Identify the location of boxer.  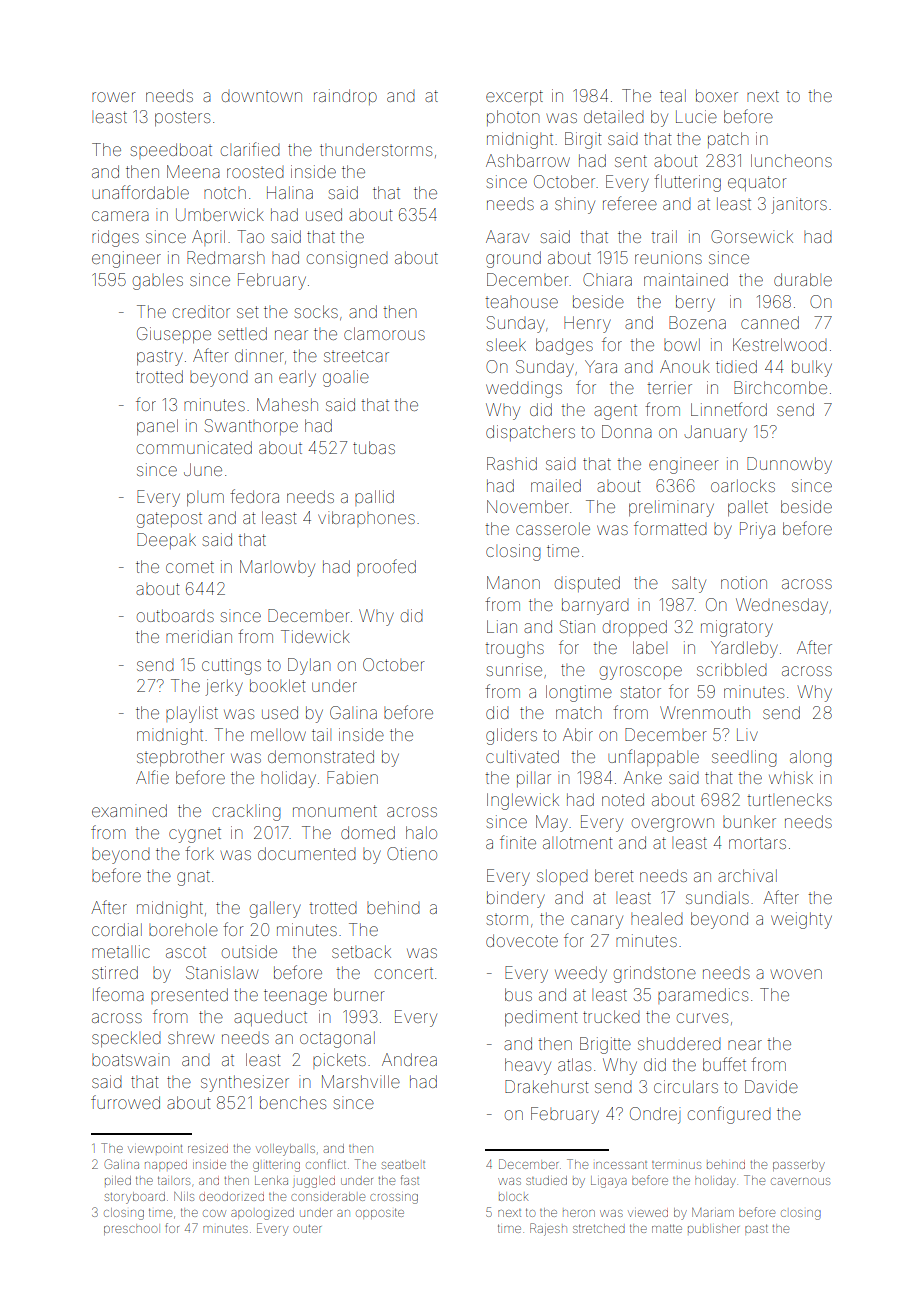
(717, 95).
